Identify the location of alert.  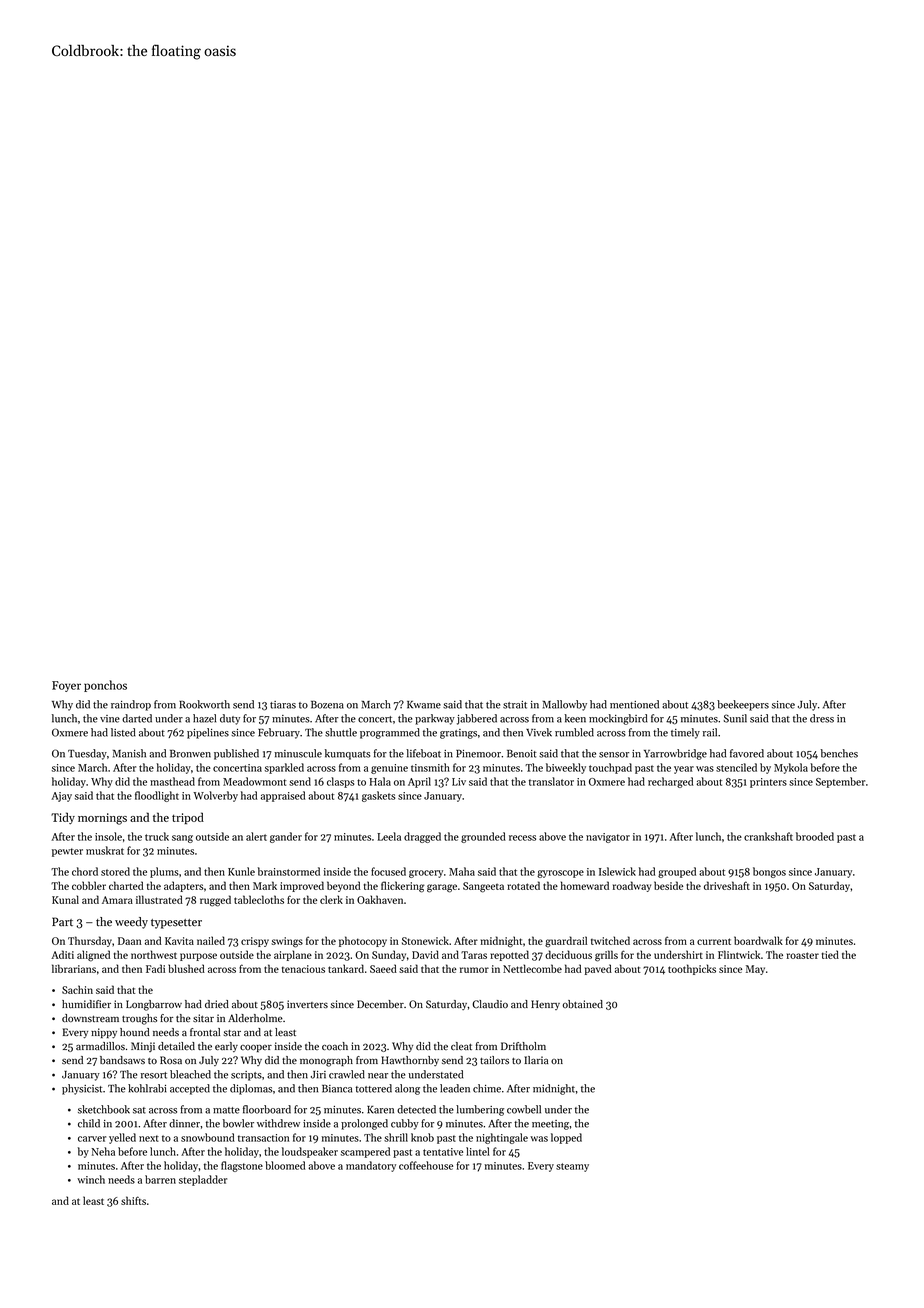
(256, 836).
